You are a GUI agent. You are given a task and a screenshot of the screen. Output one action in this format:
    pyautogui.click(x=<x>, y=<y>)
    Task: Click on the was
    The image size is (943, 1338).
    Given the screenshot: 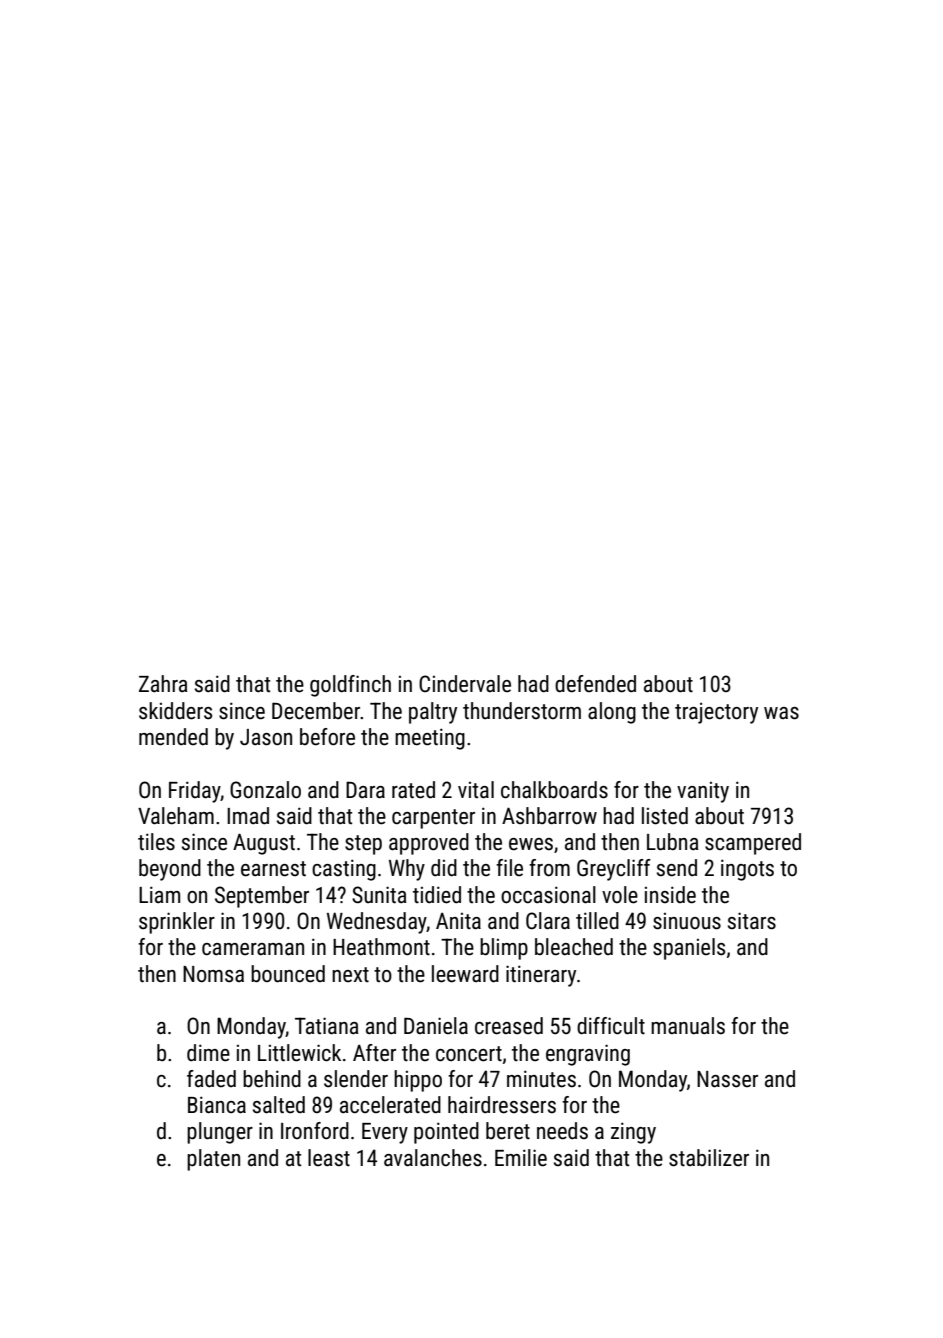 What is the action you would take?
    pyautogui.click(x=781, y=713)
